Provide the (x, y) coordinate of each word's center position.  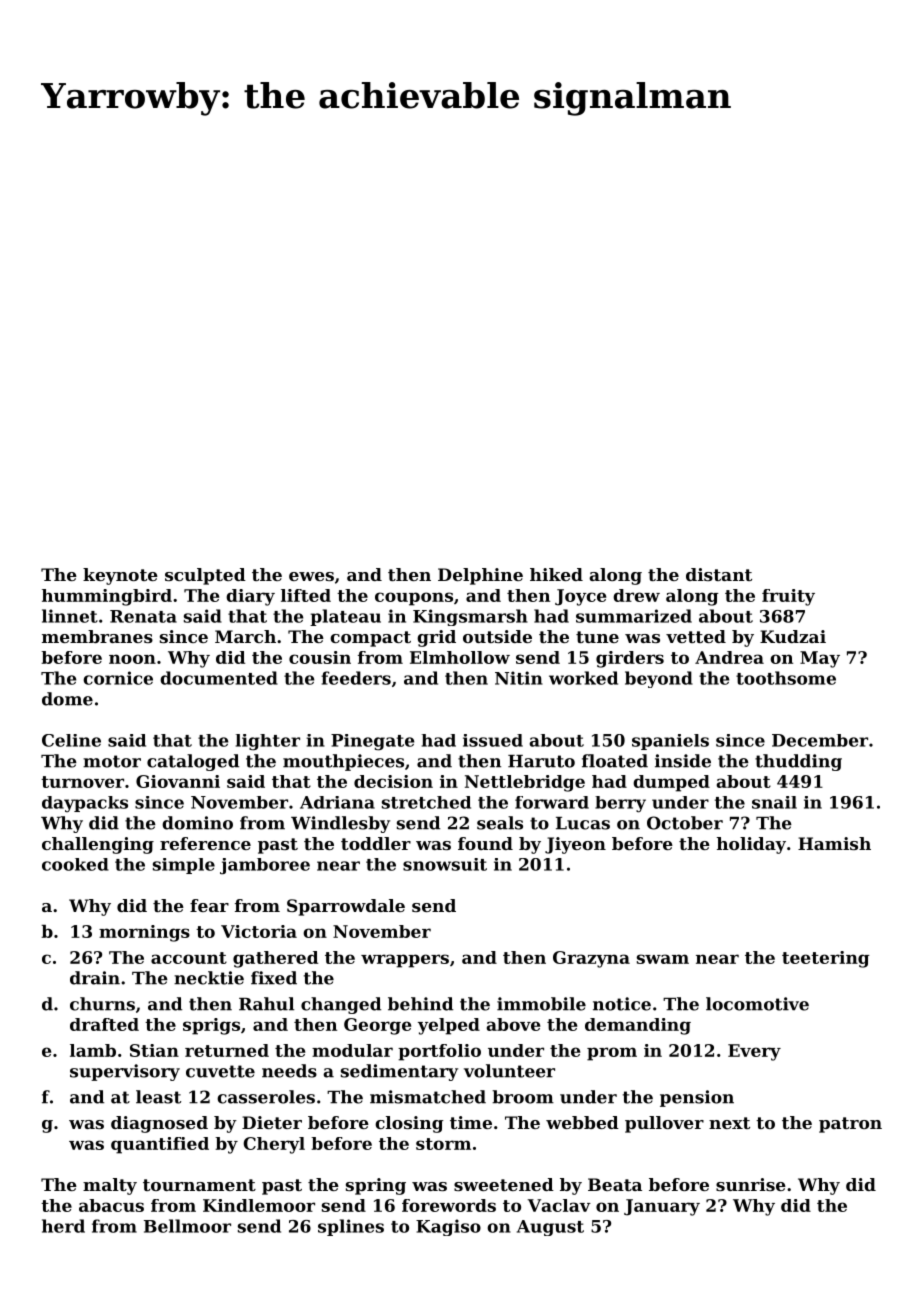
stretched (426, 802)
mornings (144, 933)
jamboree (265, 866)
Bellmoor (187, 1226)
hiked (556, 574)
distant (719, 574)
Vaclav (559, 1205)
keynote (120, 576)
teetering (826, 959)
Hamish (834, 843)
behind (420, 1004)
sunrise (751, 1184)
